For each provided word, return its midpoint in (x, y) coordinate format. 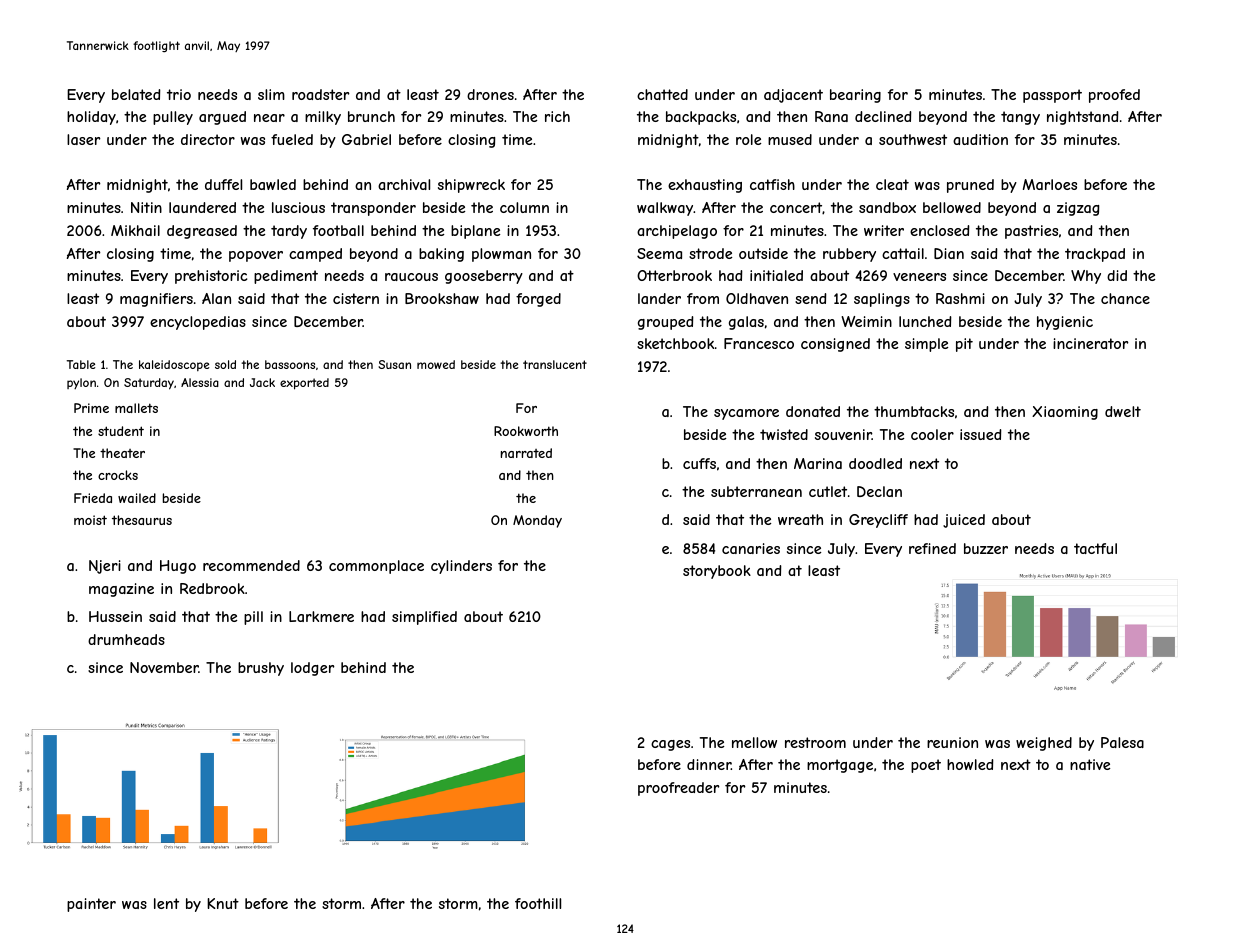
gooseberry (484, 277)
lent (166, 903)
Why (1086, 277)
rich (557, 116)
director (208, 139)
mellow (754, 742)
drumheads (126, 639)
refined (932, 548)
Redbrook (212, 588)
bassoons (290, 364)
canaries (751, 548)
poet (926, 766)
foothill (538, 903)
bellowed (952, 207)
